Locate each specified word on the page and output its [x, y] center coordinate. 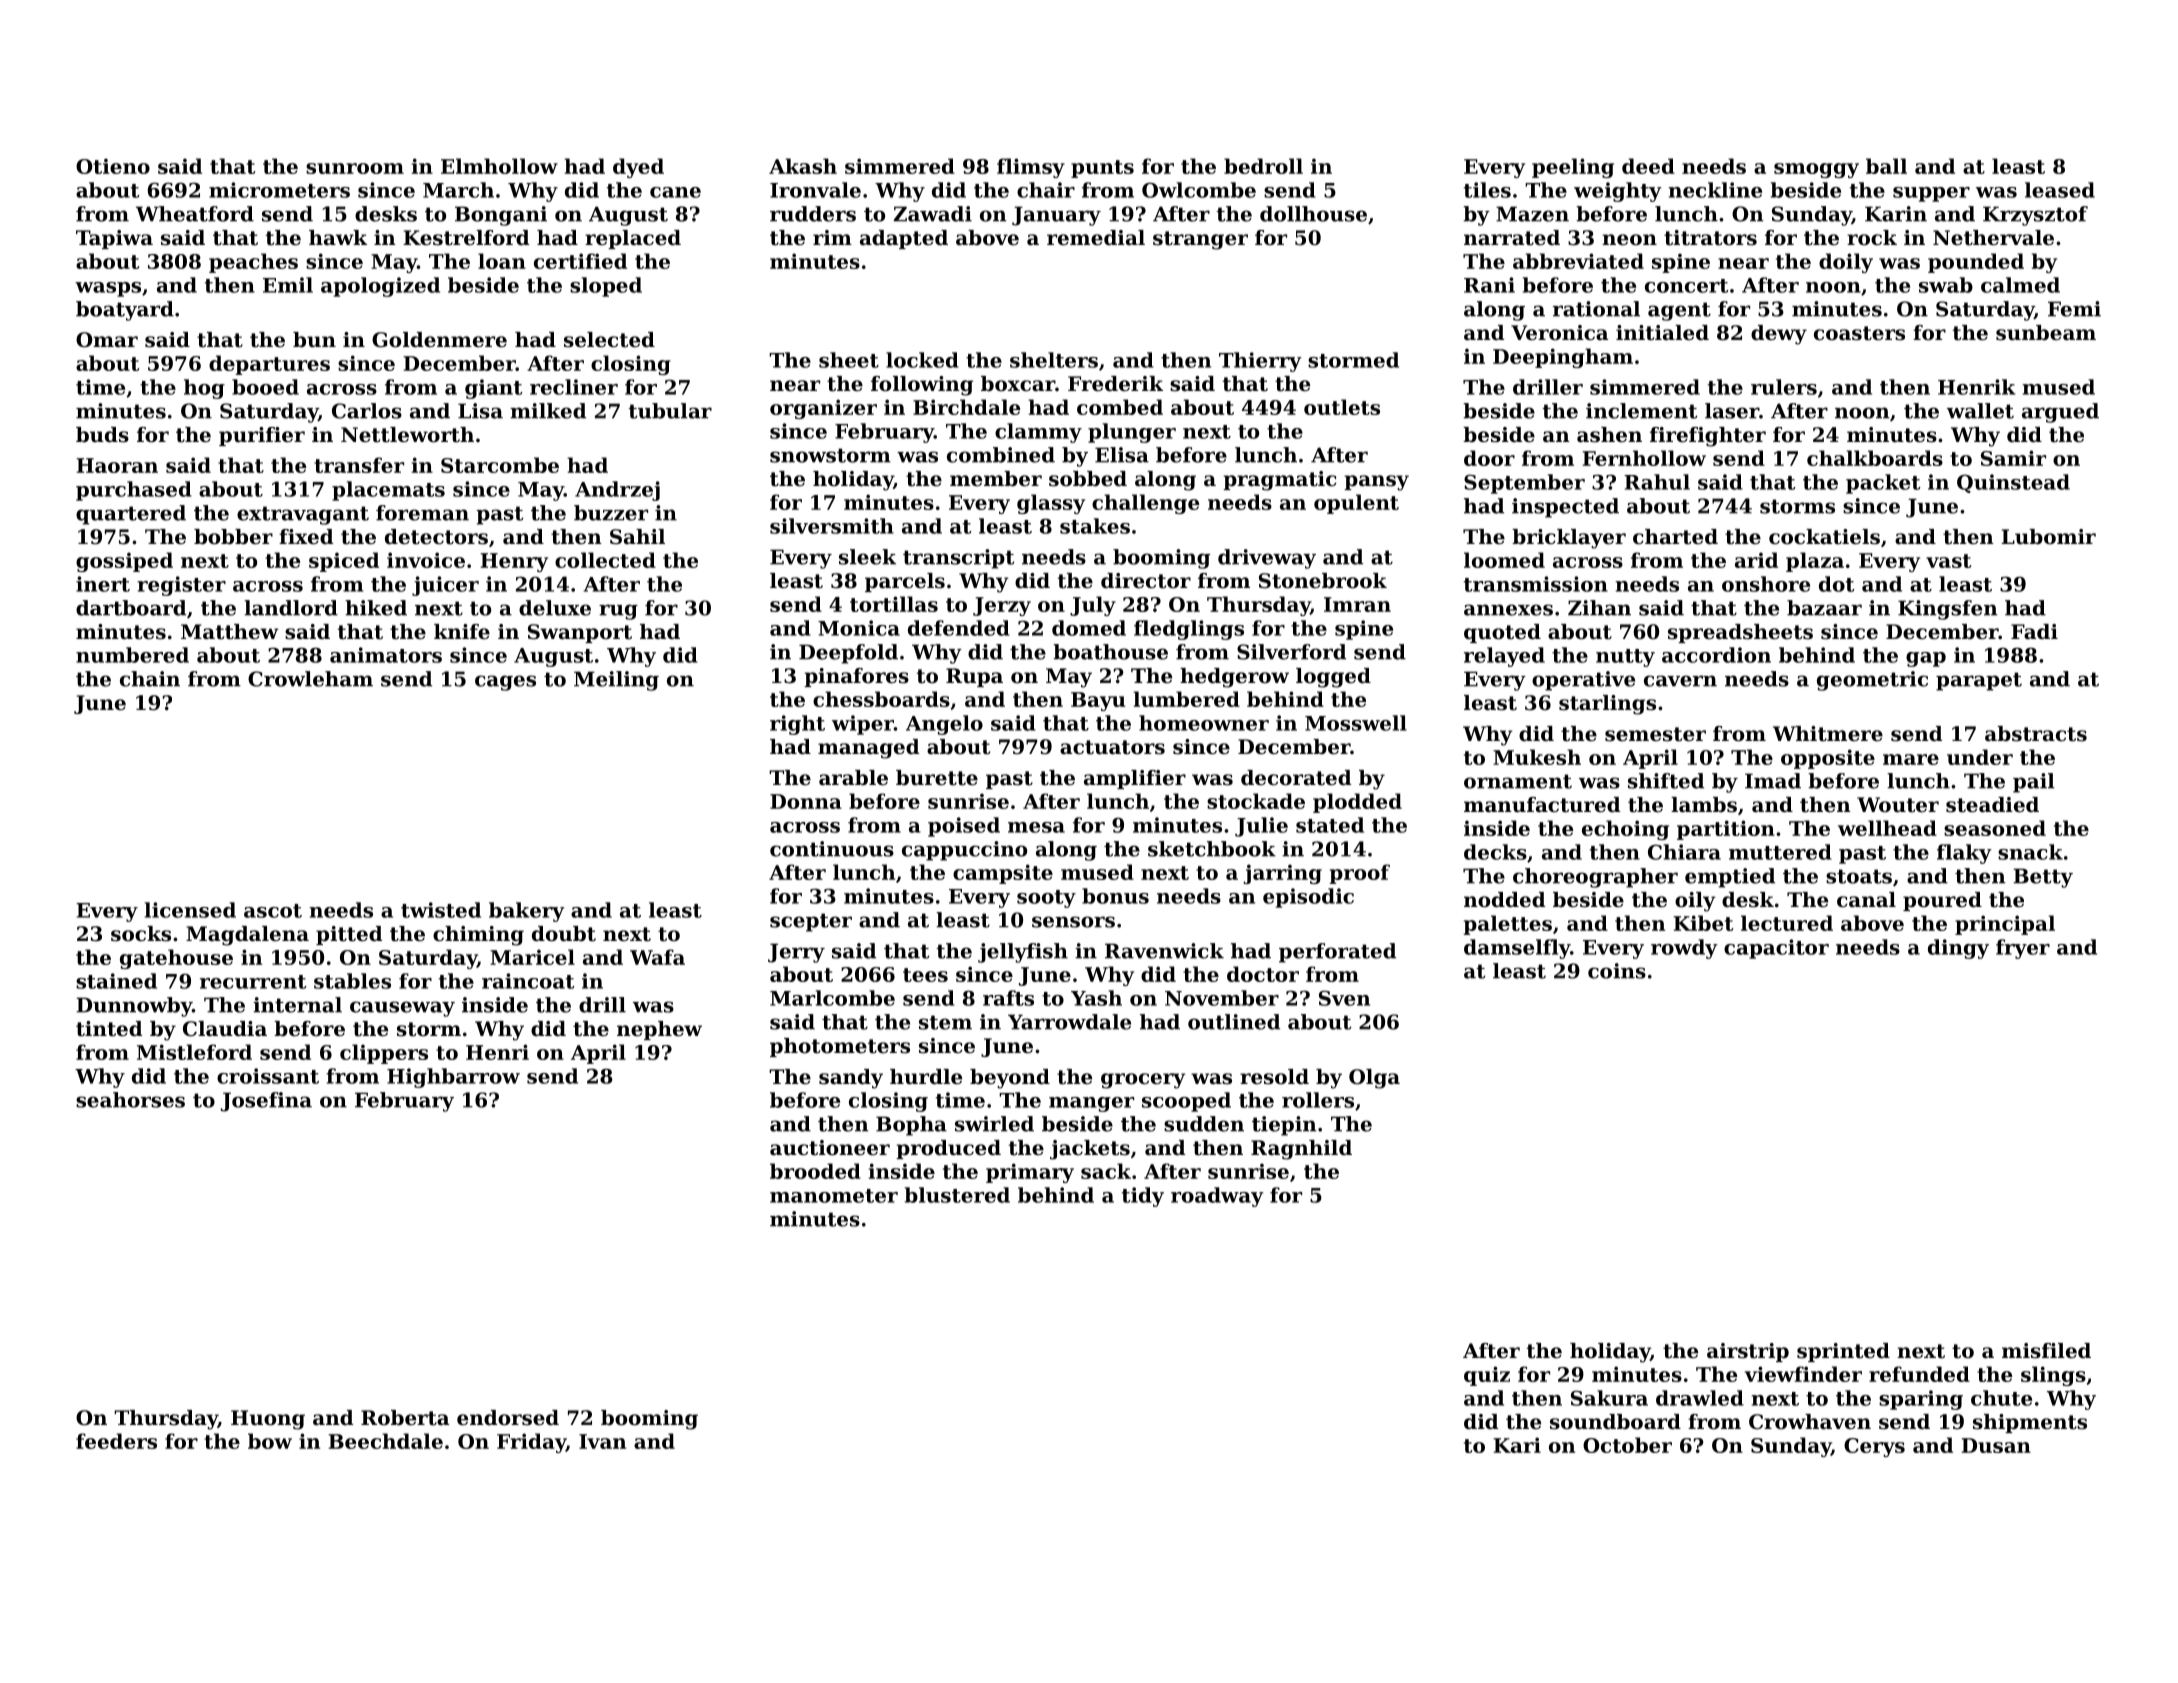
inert [103, 584]
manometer [834, 1196]
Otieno [113, 166]
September [1524, 484]
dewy [1779, 335]
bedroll [1263, 166]
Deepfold [848, 654]
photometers [840, 1047]
